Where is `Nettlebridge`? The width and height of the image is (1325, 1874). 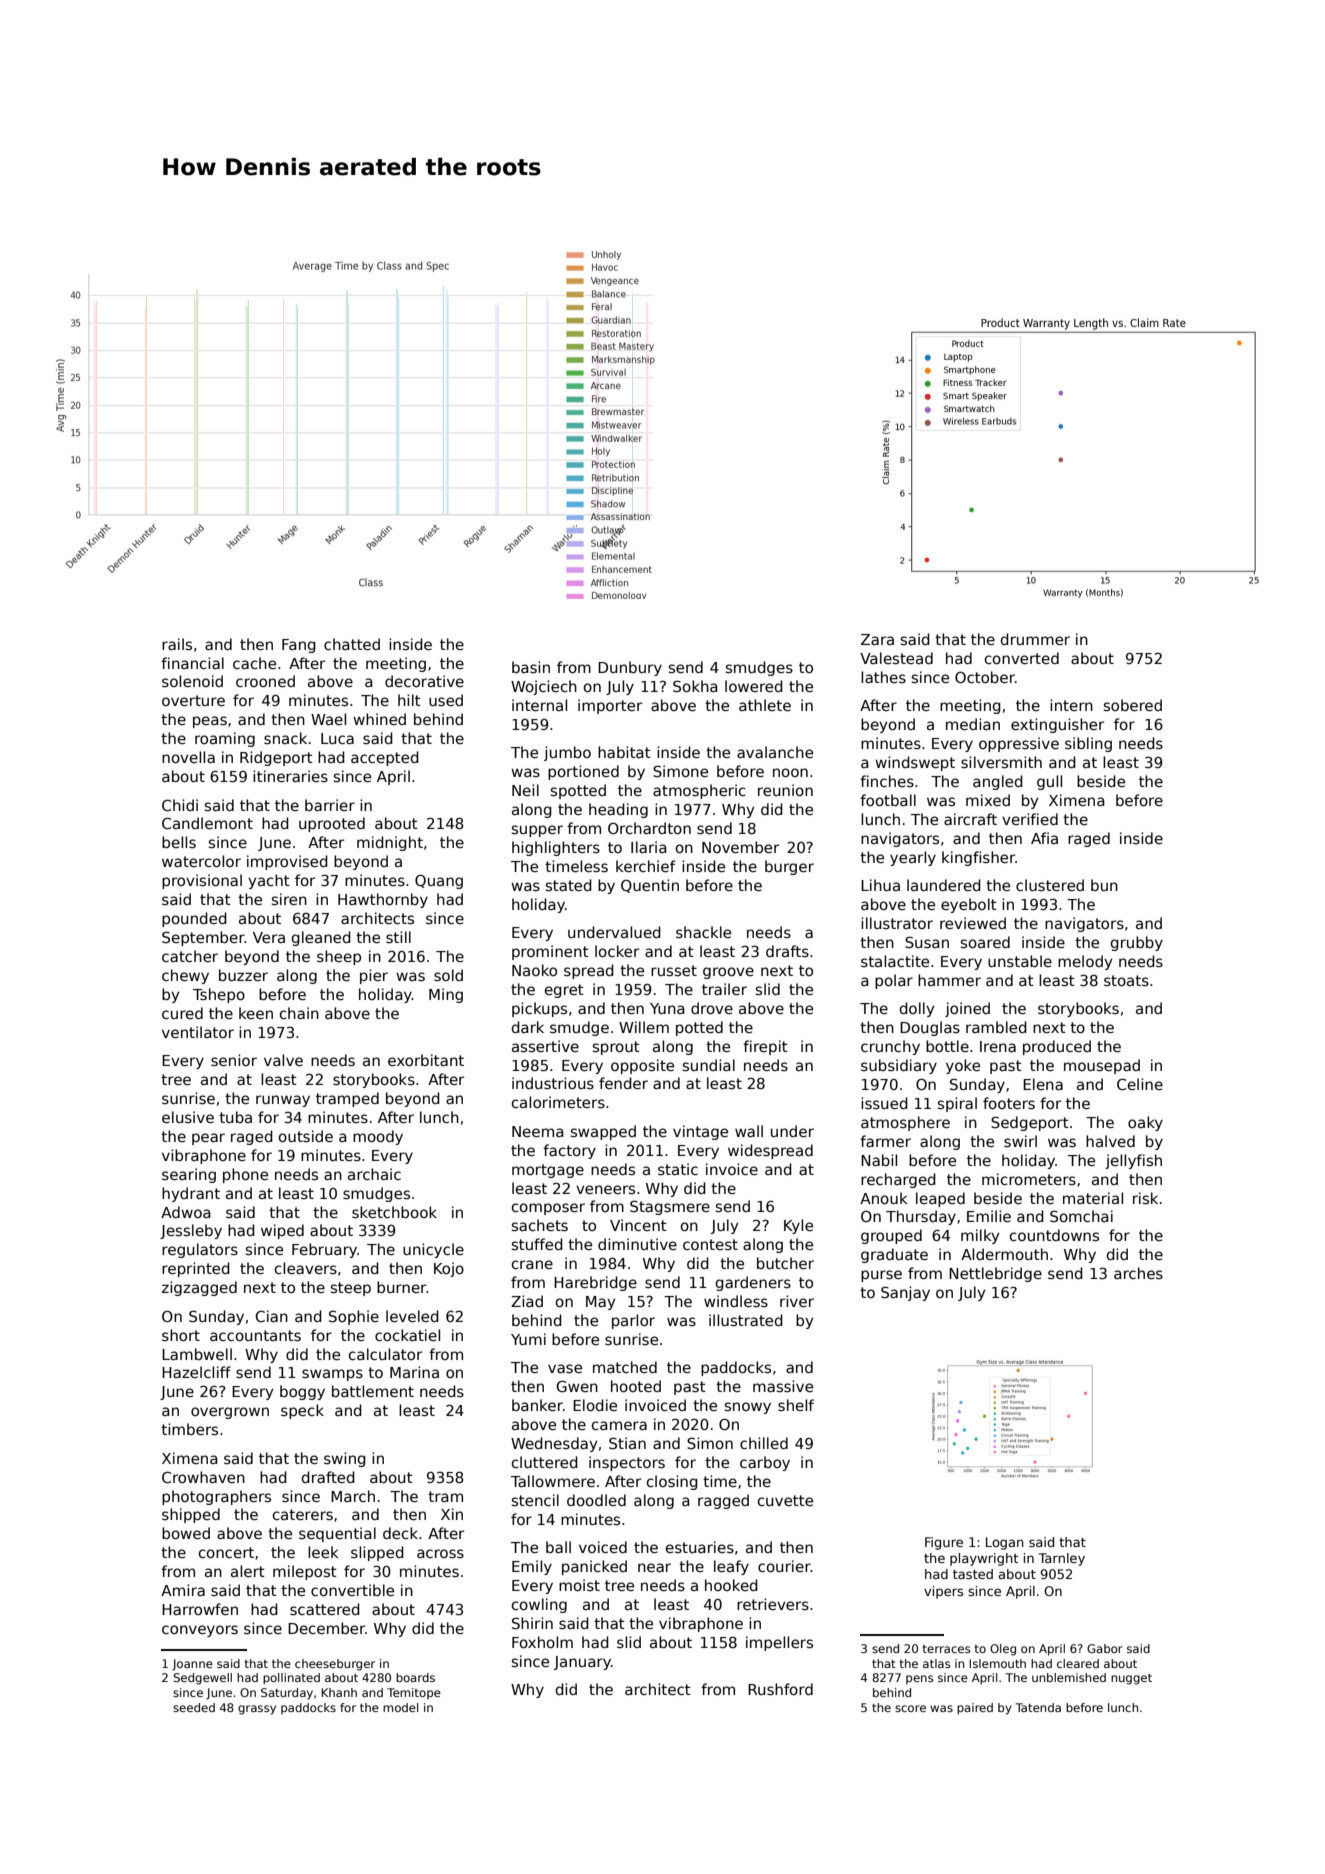 Nettlebridge is located at coordinates (995, 1274).
